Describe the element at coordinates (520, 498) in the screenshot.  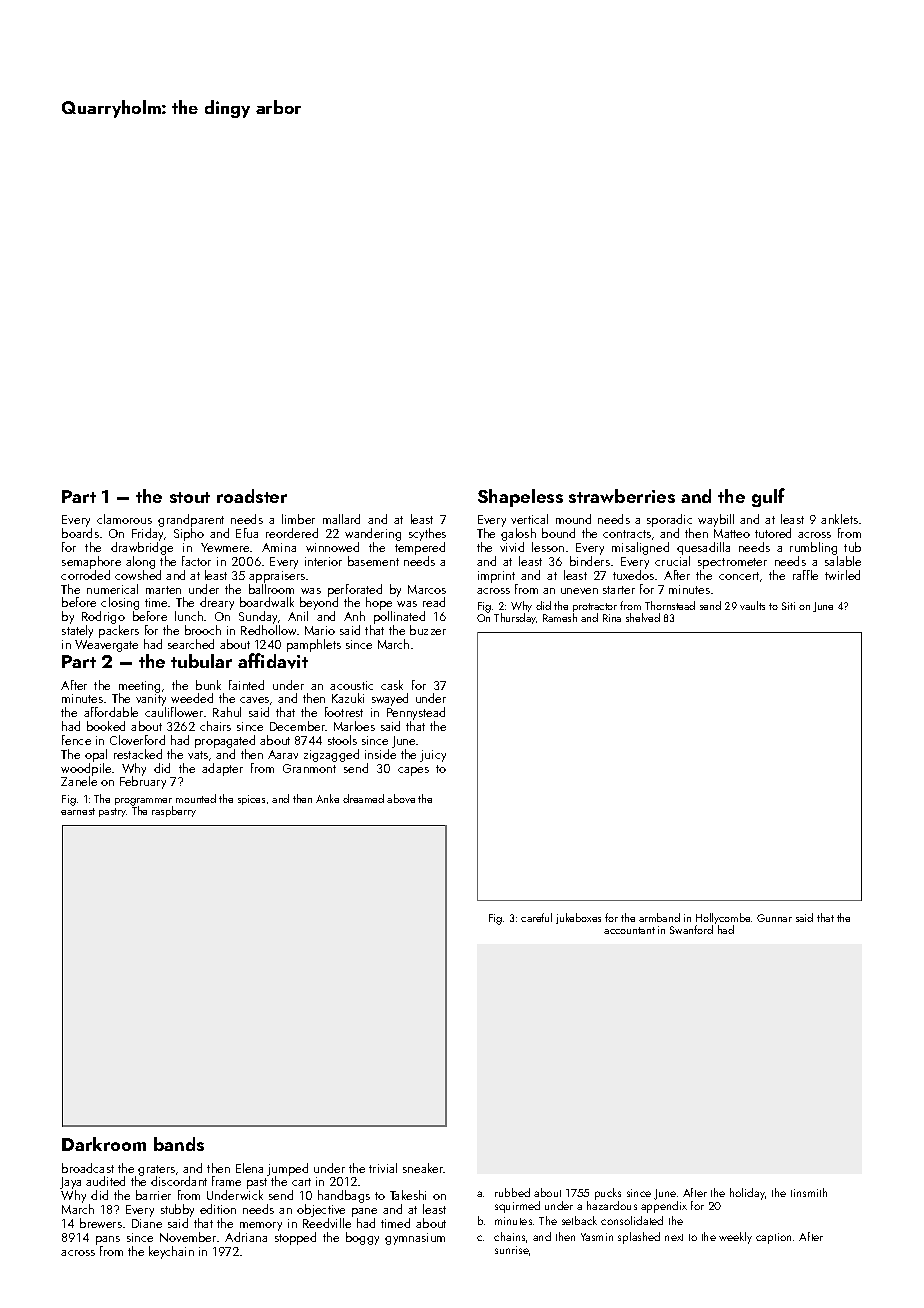
I see `Shapeless` at that location.
